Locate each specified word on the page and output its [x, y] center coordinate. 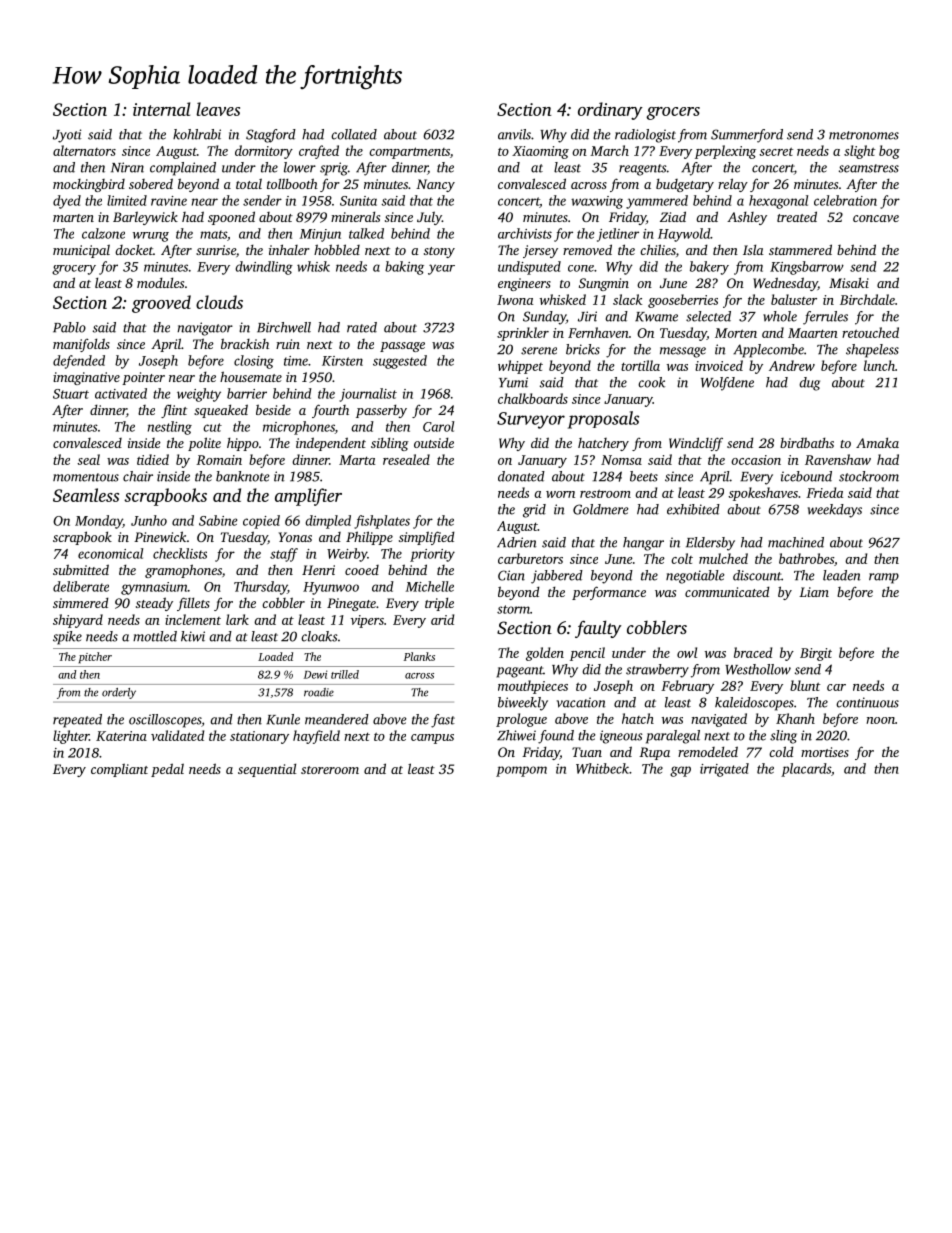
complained [183, 169]
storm [513, 609]
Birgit [816, 654]
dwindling [264, 268]
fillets [193, 604]
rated [362, 327]
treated [797, 216]
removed [587, 249]
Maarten [813, 333]
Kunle [283, 719]
